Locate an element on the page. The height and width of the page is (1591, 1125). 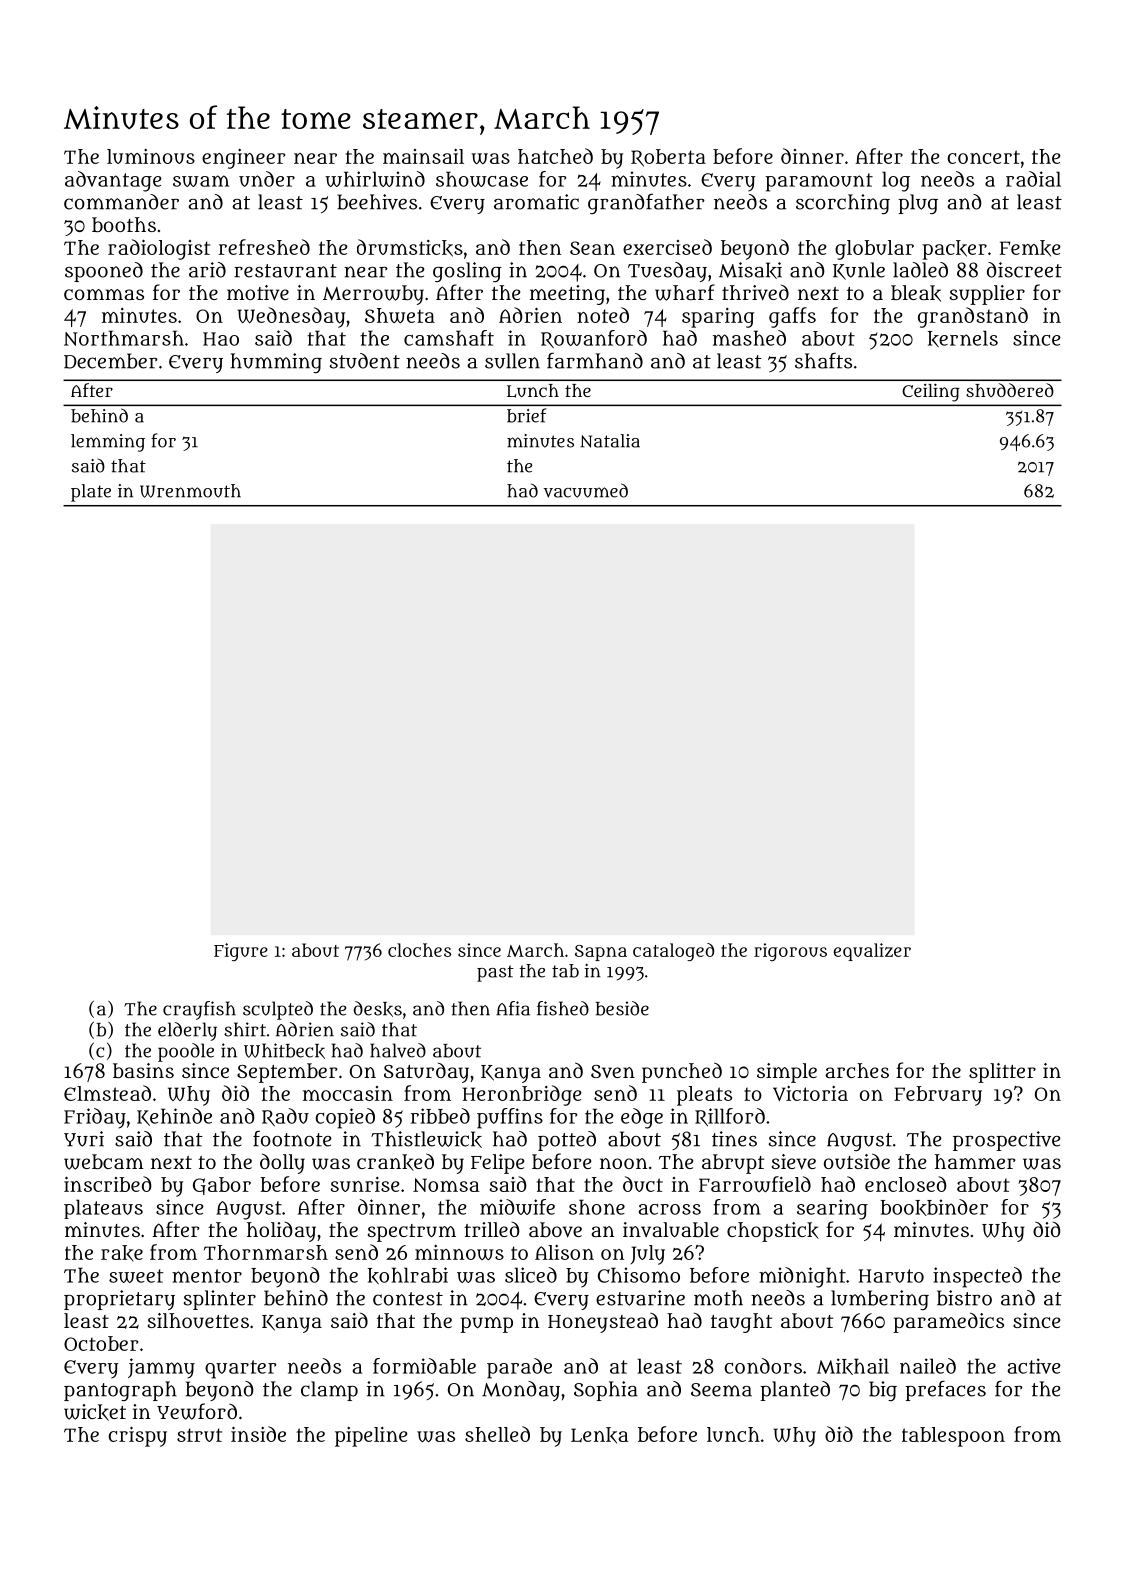
engineer is located at coordinates (243, 159).
